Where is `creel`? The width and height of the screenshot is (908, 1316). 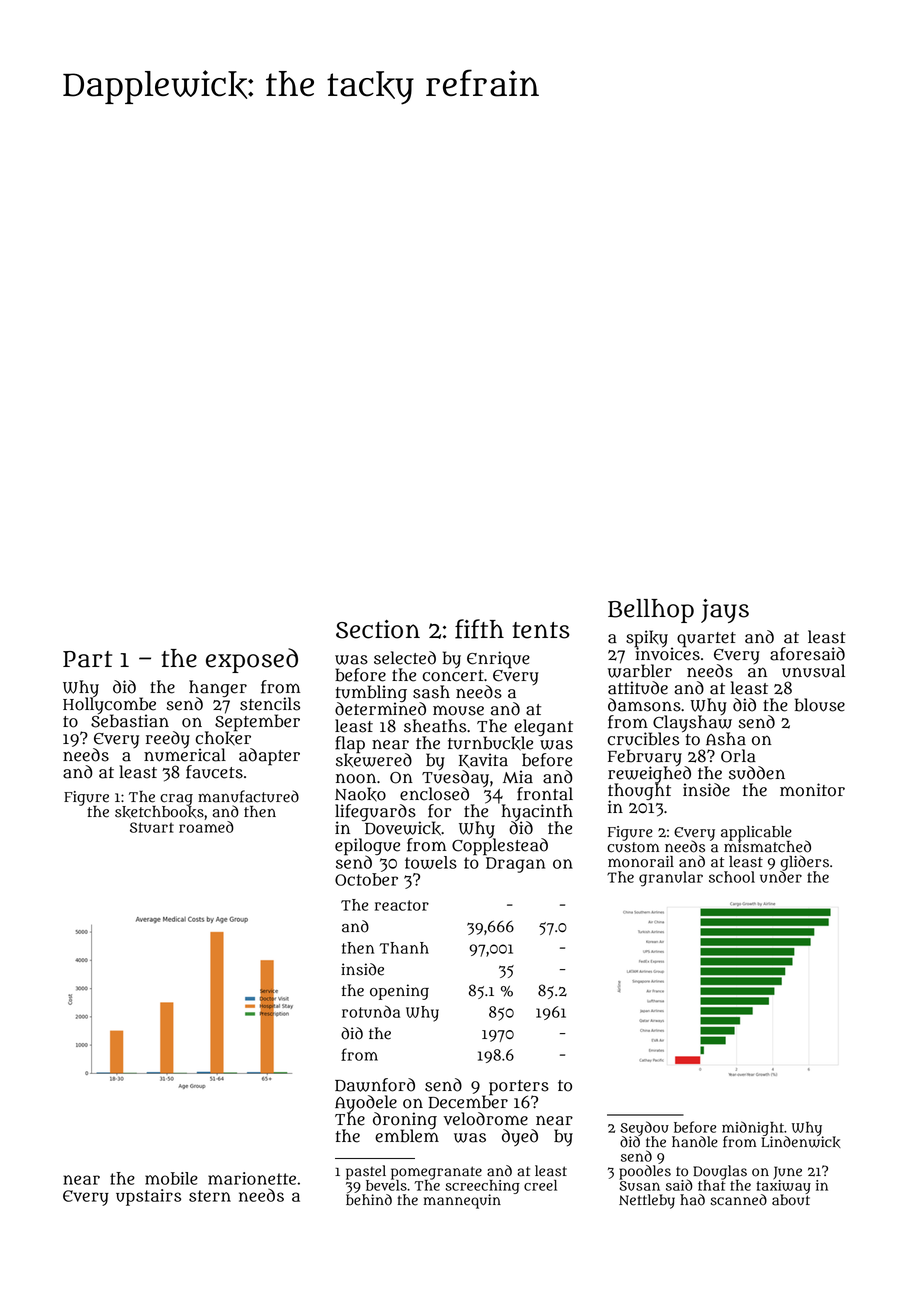
creel is located at coordinates (540, 1185).
